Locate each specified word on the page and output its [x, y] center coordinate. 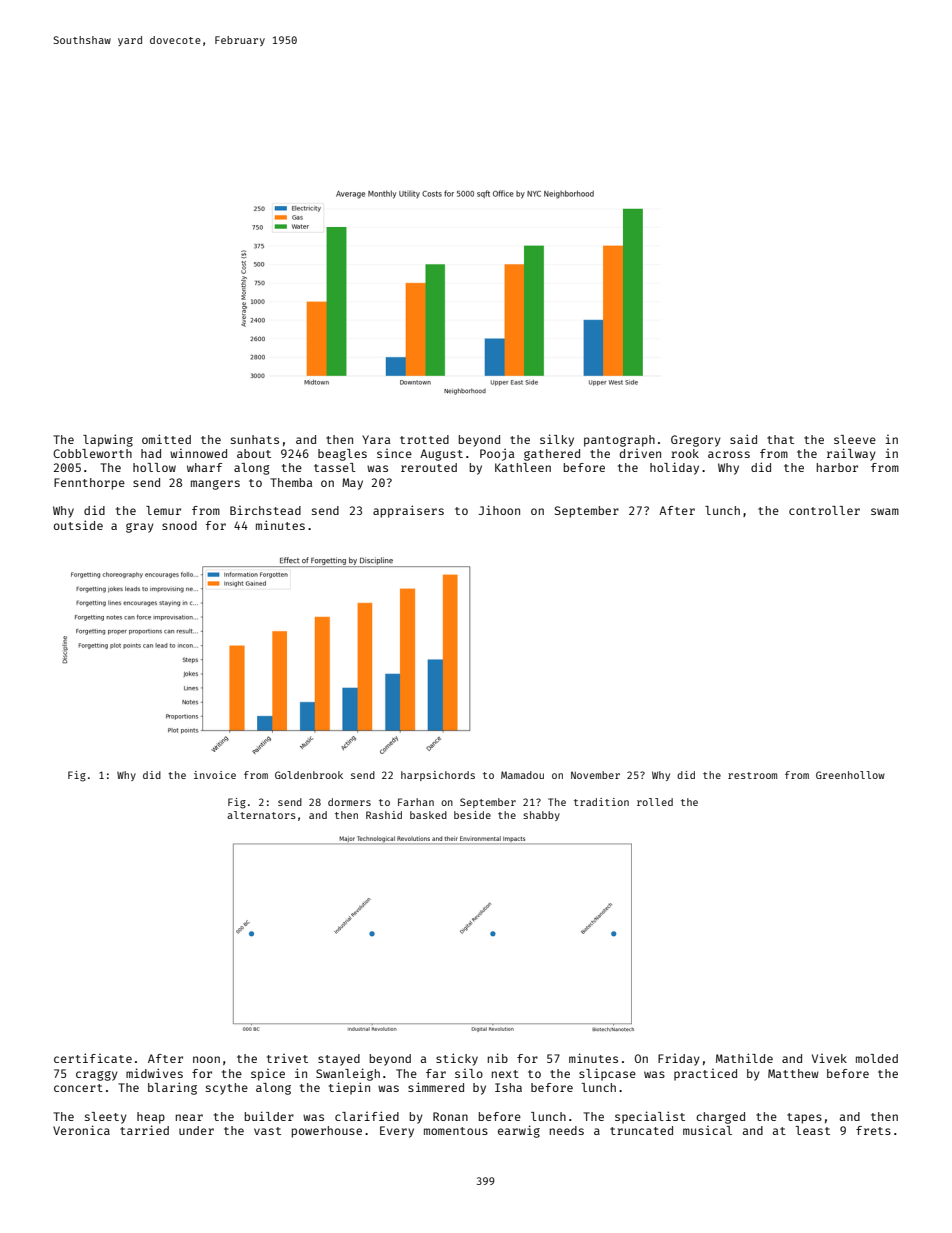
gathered [552, 455]
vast [267, 1131]
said [743, 439]
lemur [163, 510]
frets [873, 1130]
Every [397, 1132]
